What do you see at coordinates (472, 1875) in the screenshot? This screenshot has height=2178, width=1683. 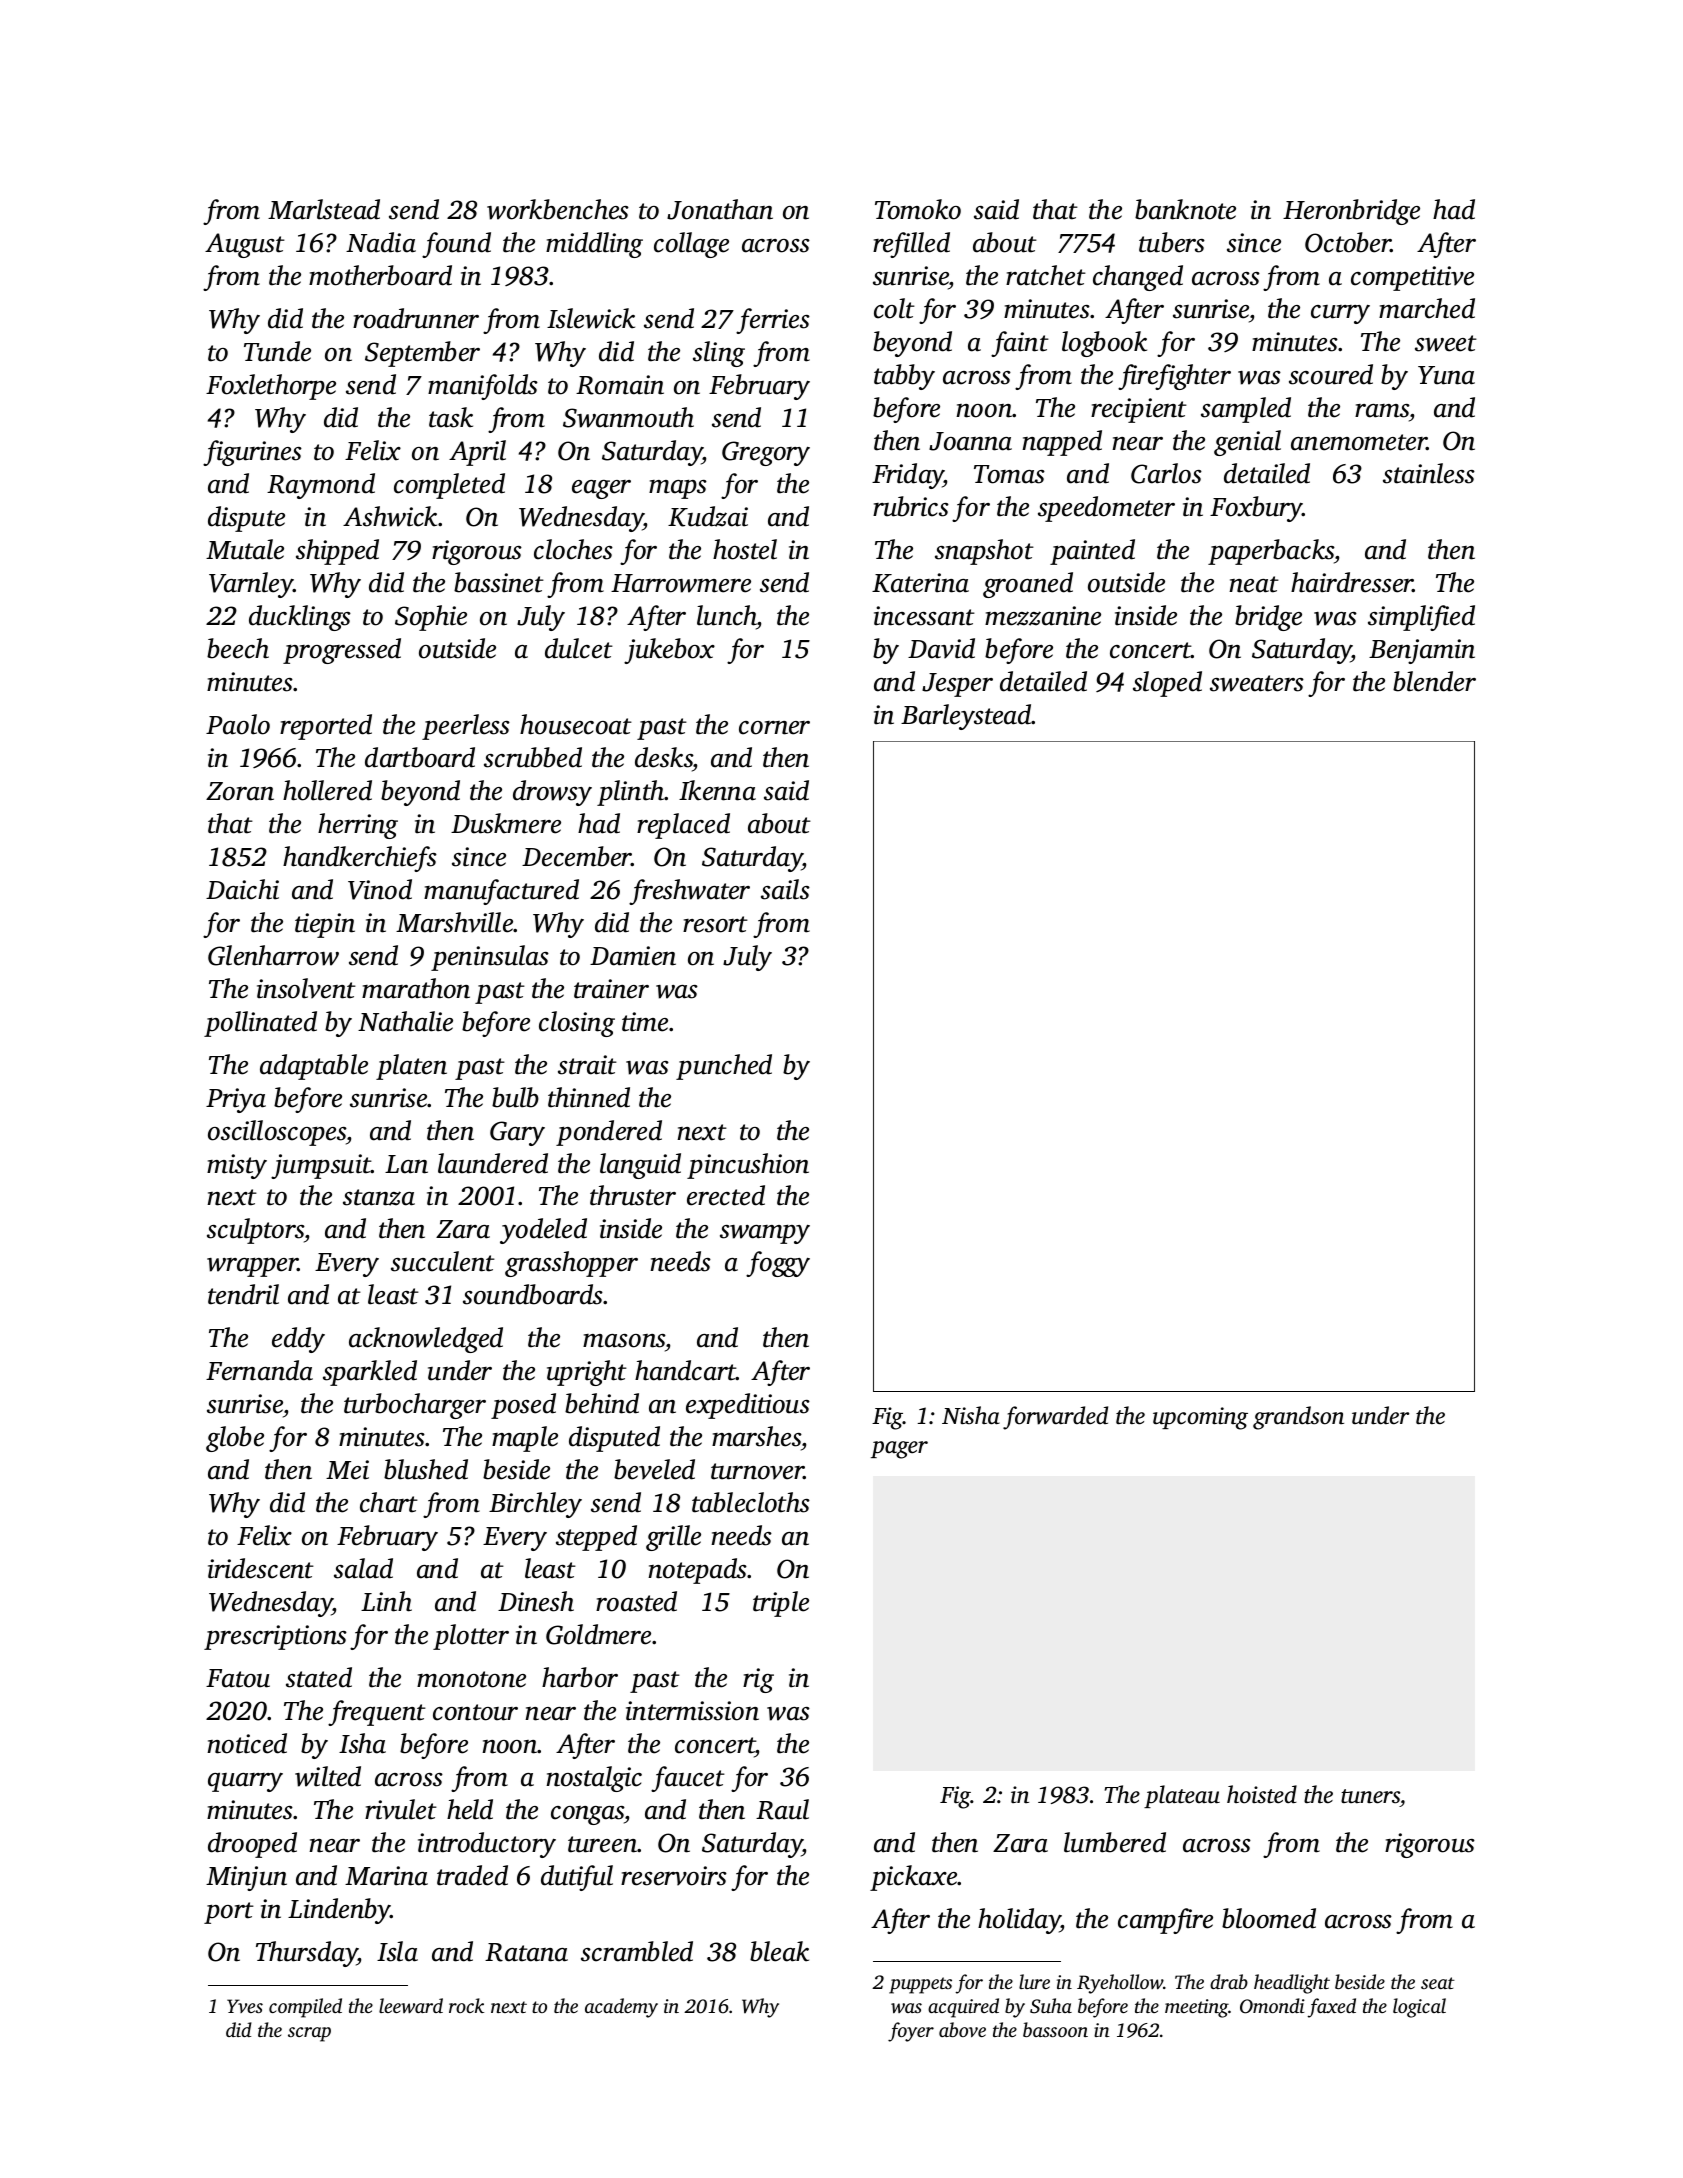 I see `traded` at bounding box center [472, 1875].
